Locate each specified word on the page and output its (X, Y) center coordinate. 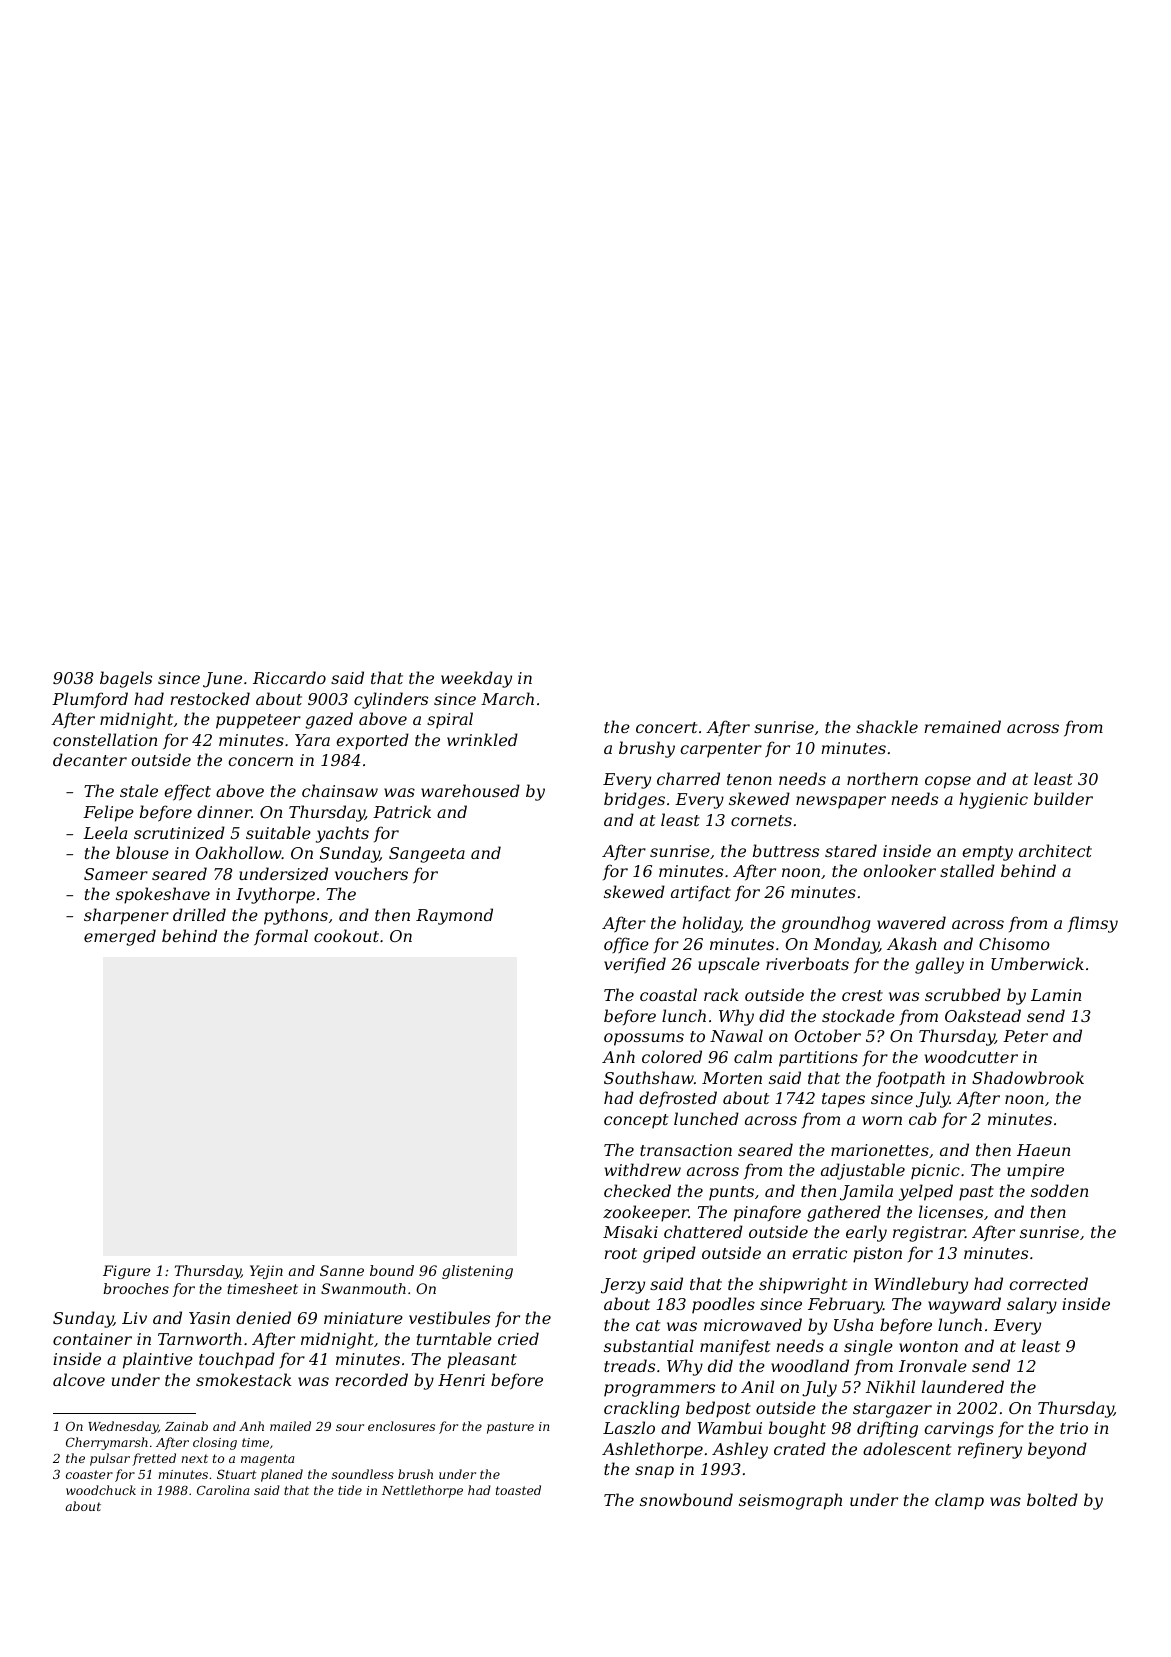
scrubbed (963, 994)
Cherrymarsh (107, 1443)
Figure (127, 1272)
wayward (964, 1305)
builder (1063, 798)
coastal (668, 994)
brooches (136, 1288)
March (507, 698)
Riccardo (289, 677)
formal (281, 937)
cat (648, 1325)
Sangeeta (427, 855)
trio (1074, 1428)
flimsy (1093, 924)
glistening (477, 1272)
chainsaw (340, 790)
